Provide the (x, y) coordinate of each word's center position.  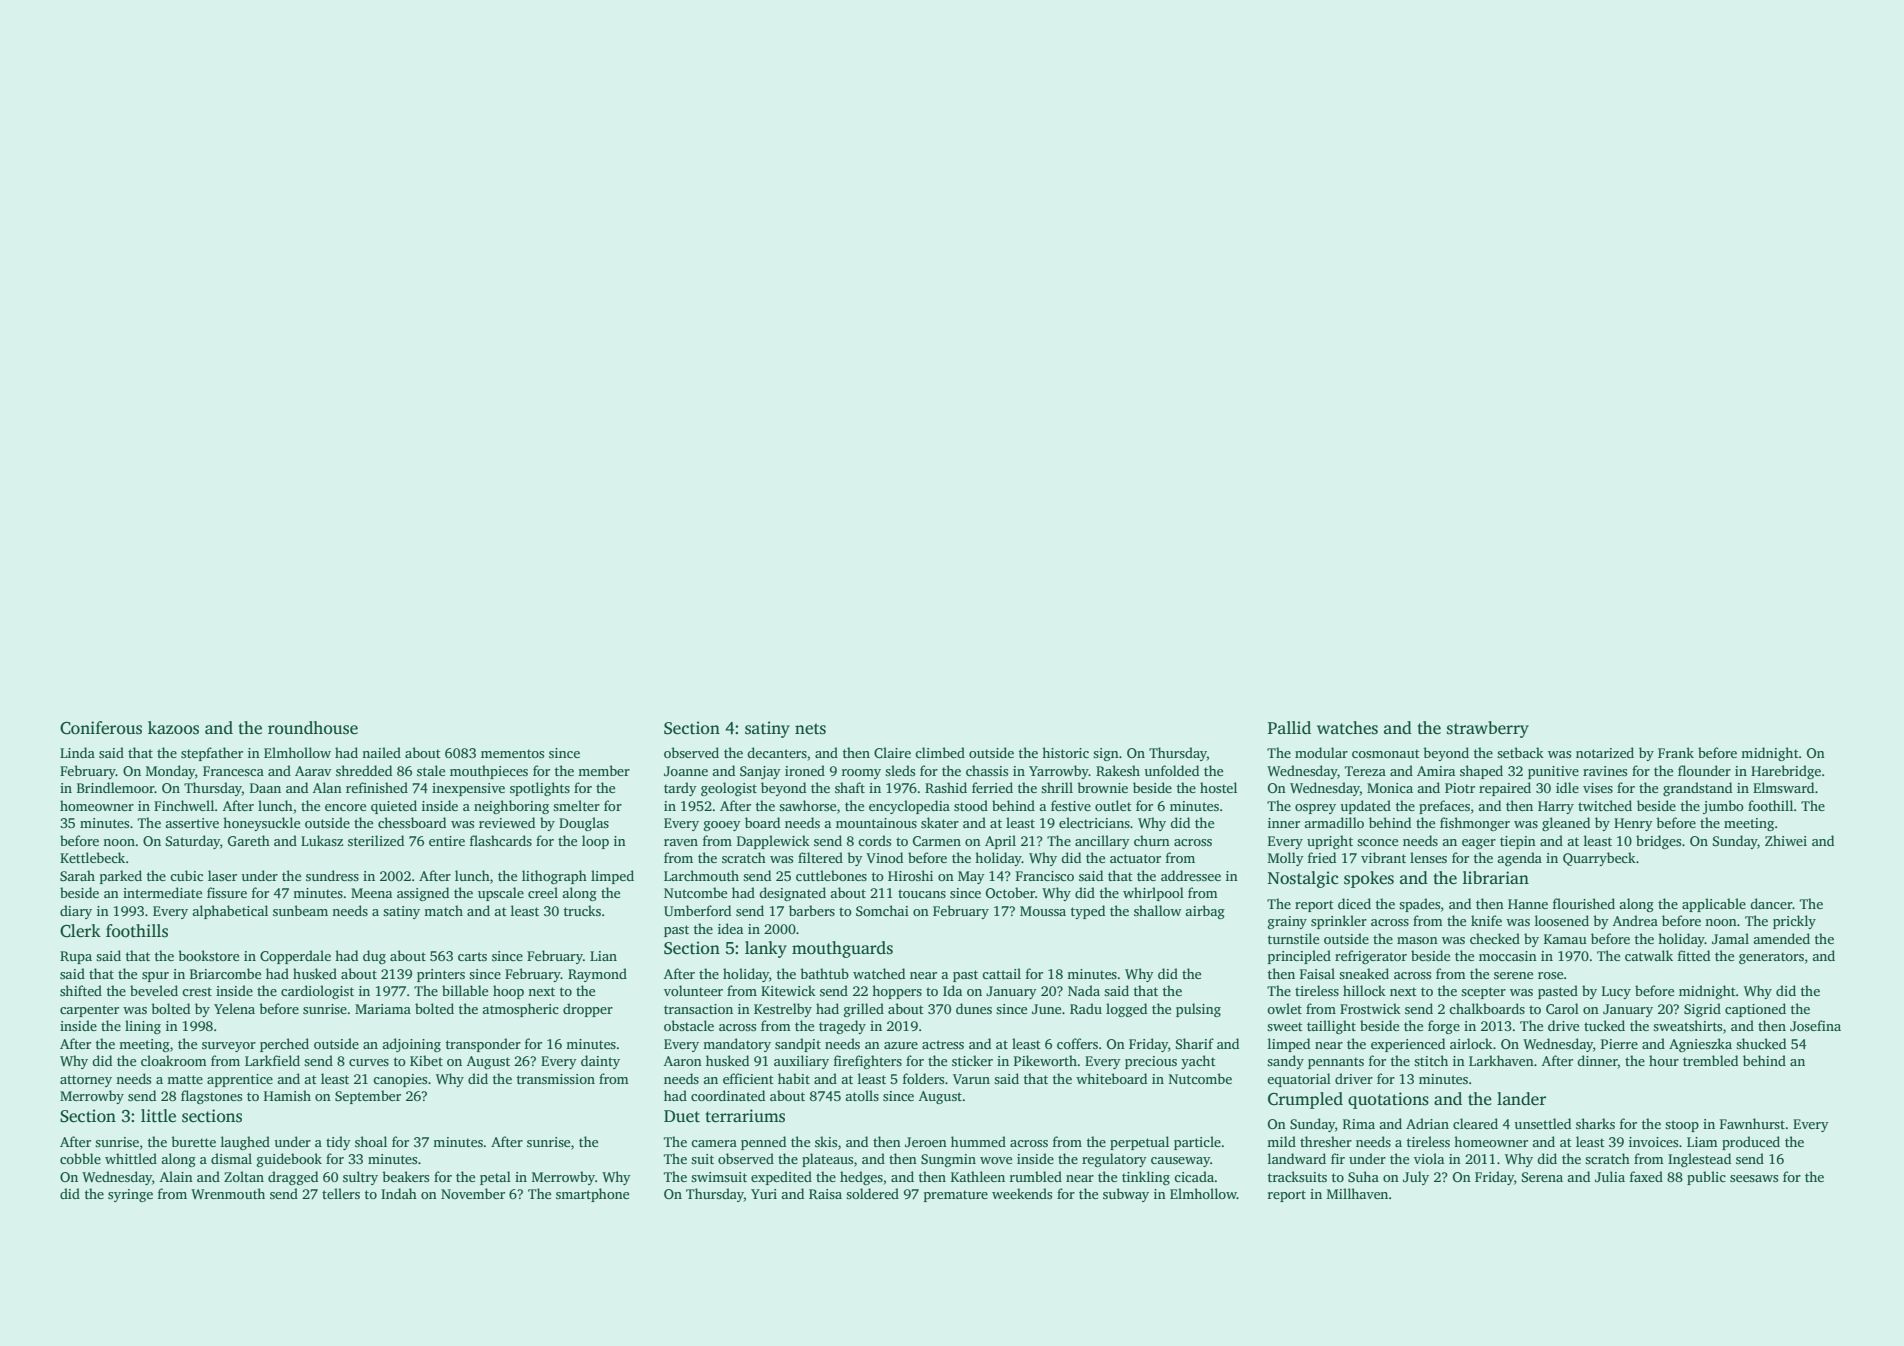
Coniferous (101, 728)
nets (810, 729)
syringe (130, 1195)
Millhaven (1357, 1193)
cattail (1001, 973)
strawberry (1488, 729)
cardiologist (317, 992)
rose (1550, 975)
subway (1126, 1195)
